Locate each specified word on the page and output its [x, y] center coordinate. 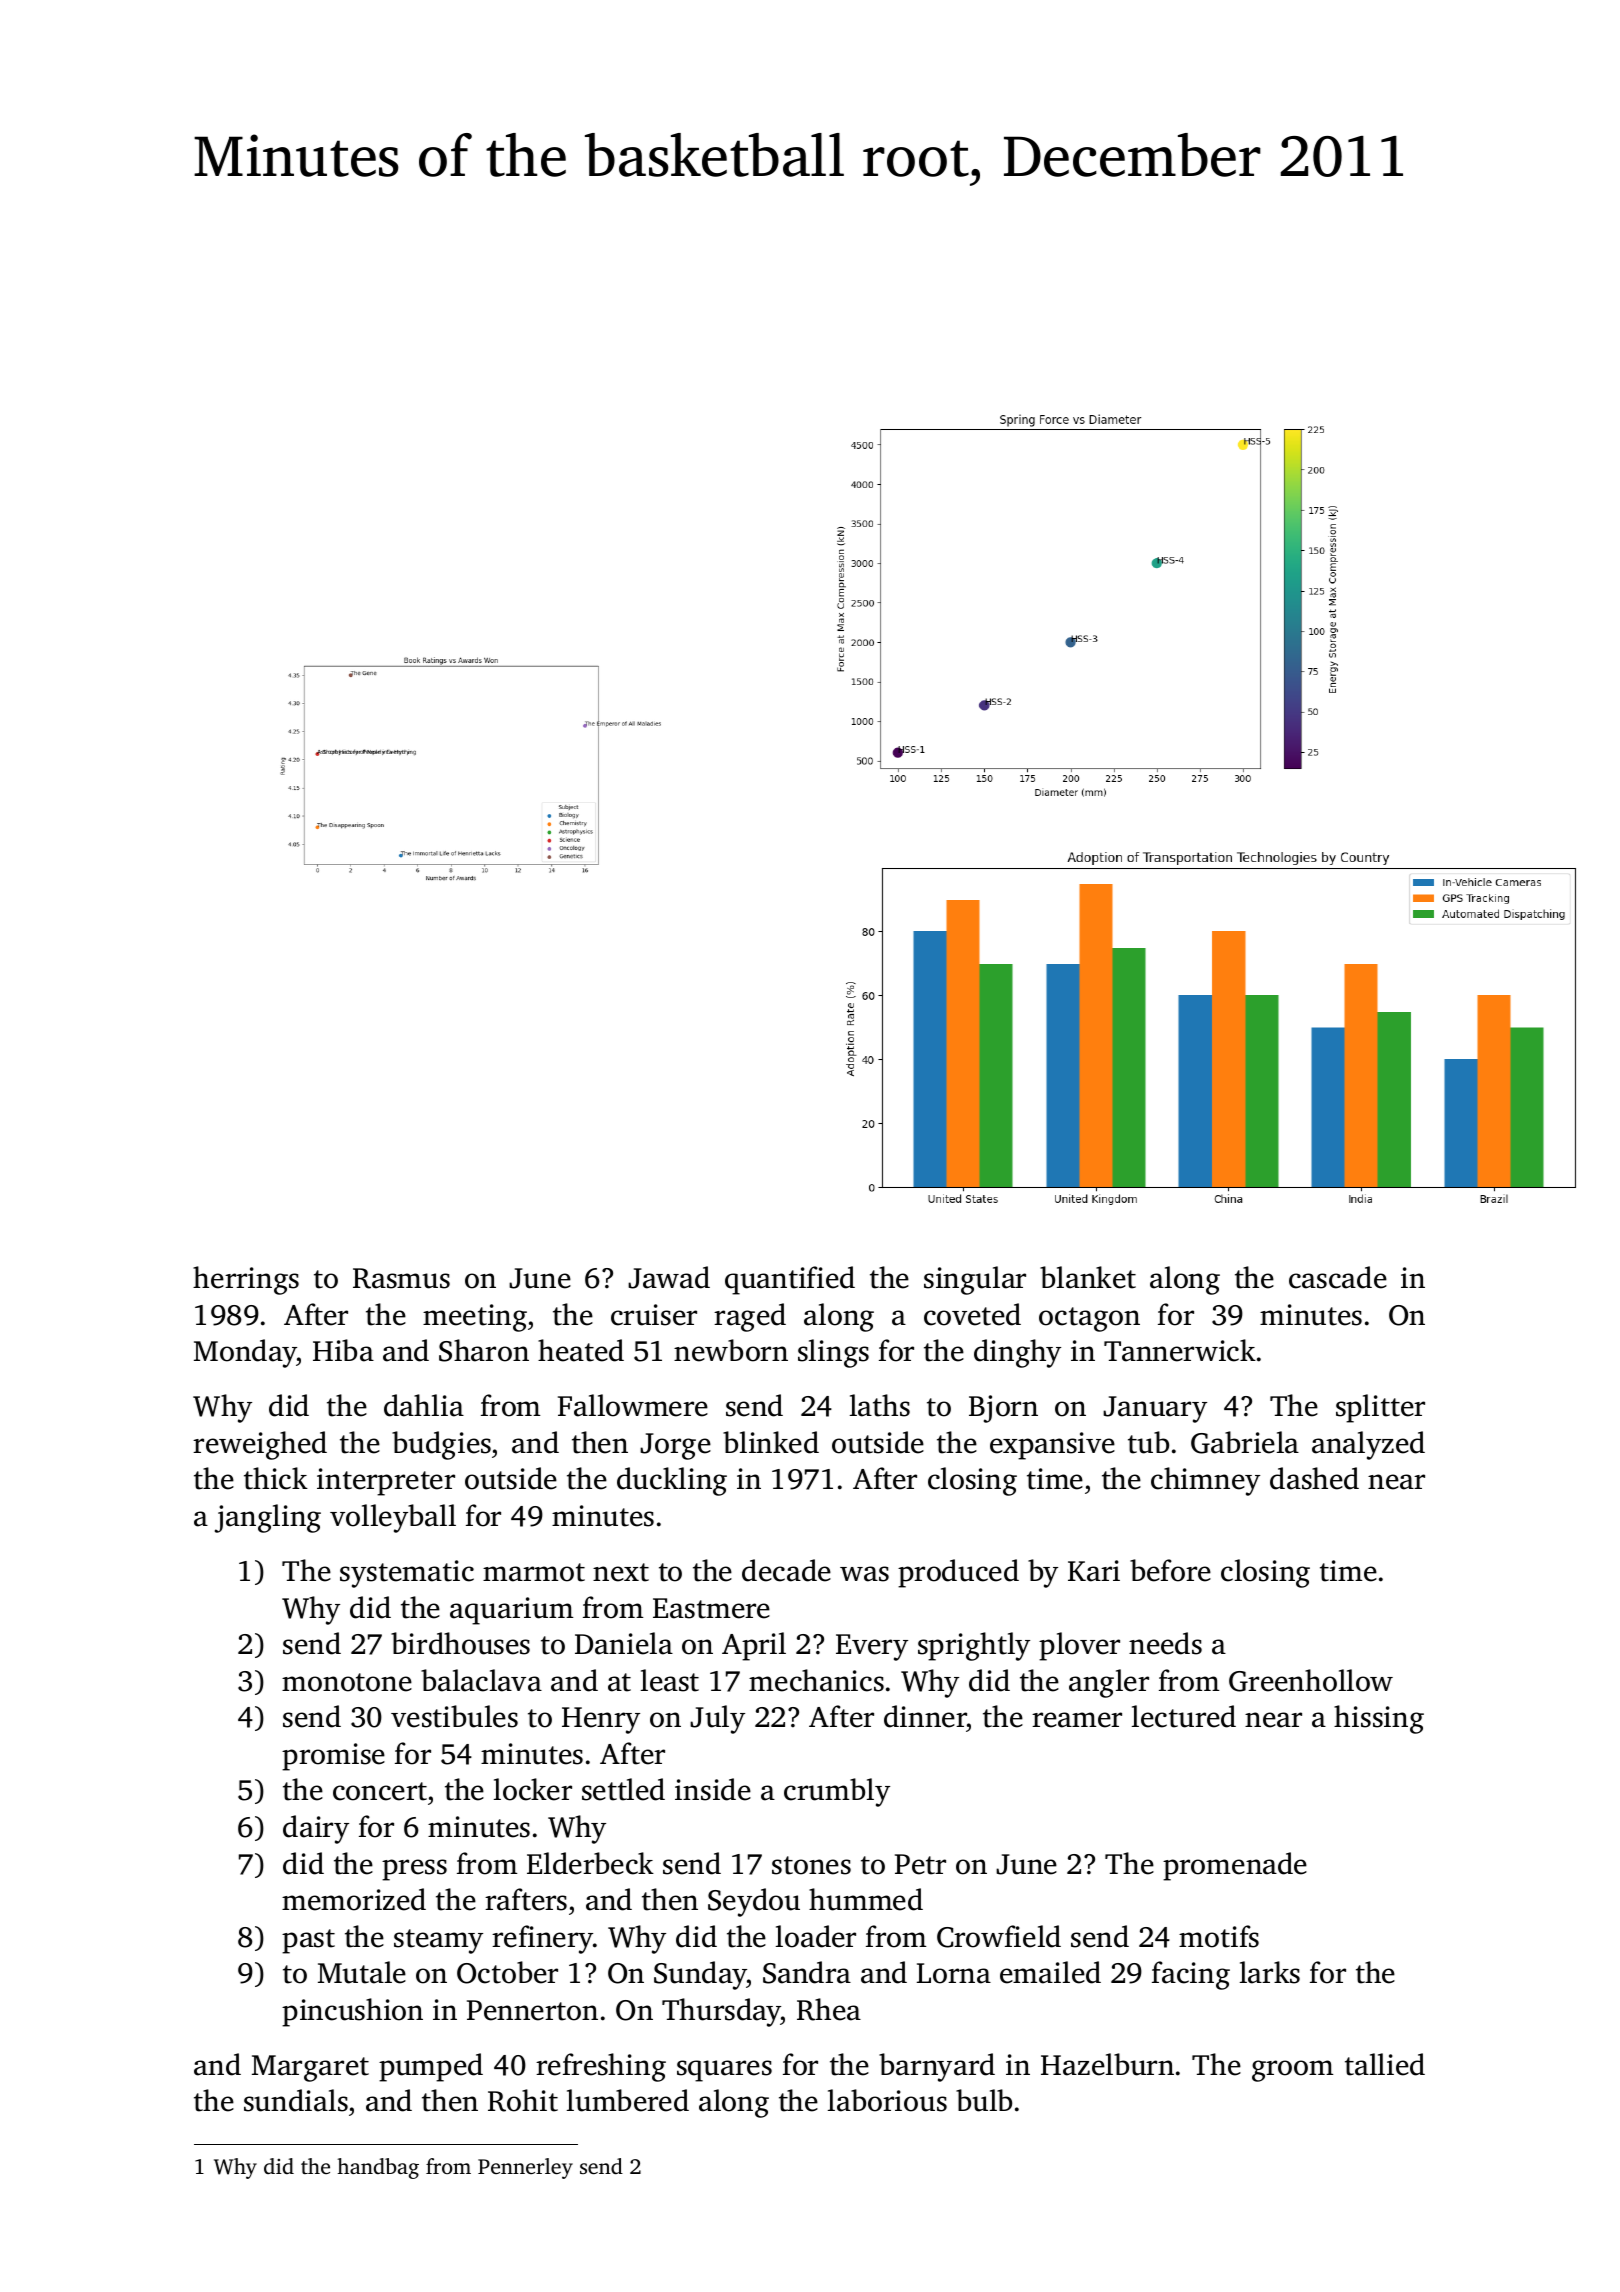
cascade [1338, 1277]
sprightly [974, 1646]
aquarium [511, 1611]
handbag [378, 2168]
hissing [1379, 1719]
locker [533, 1789]
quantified [790, 1280]
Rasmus [401, 1278]
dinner [925, 1718]
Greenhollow [1311, 1680]
